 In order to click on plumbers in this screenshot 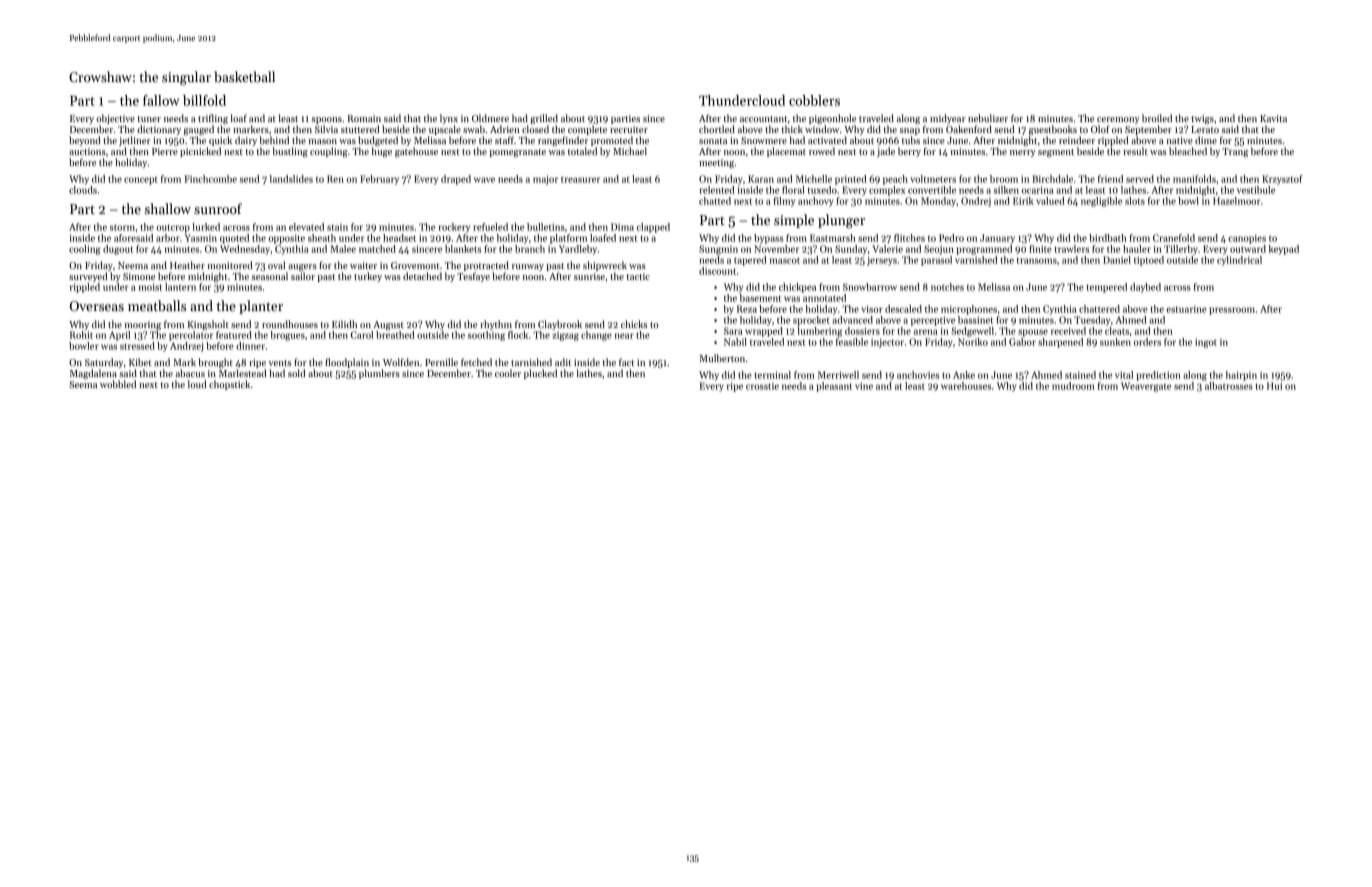, I will do `click(379, 374)`.
